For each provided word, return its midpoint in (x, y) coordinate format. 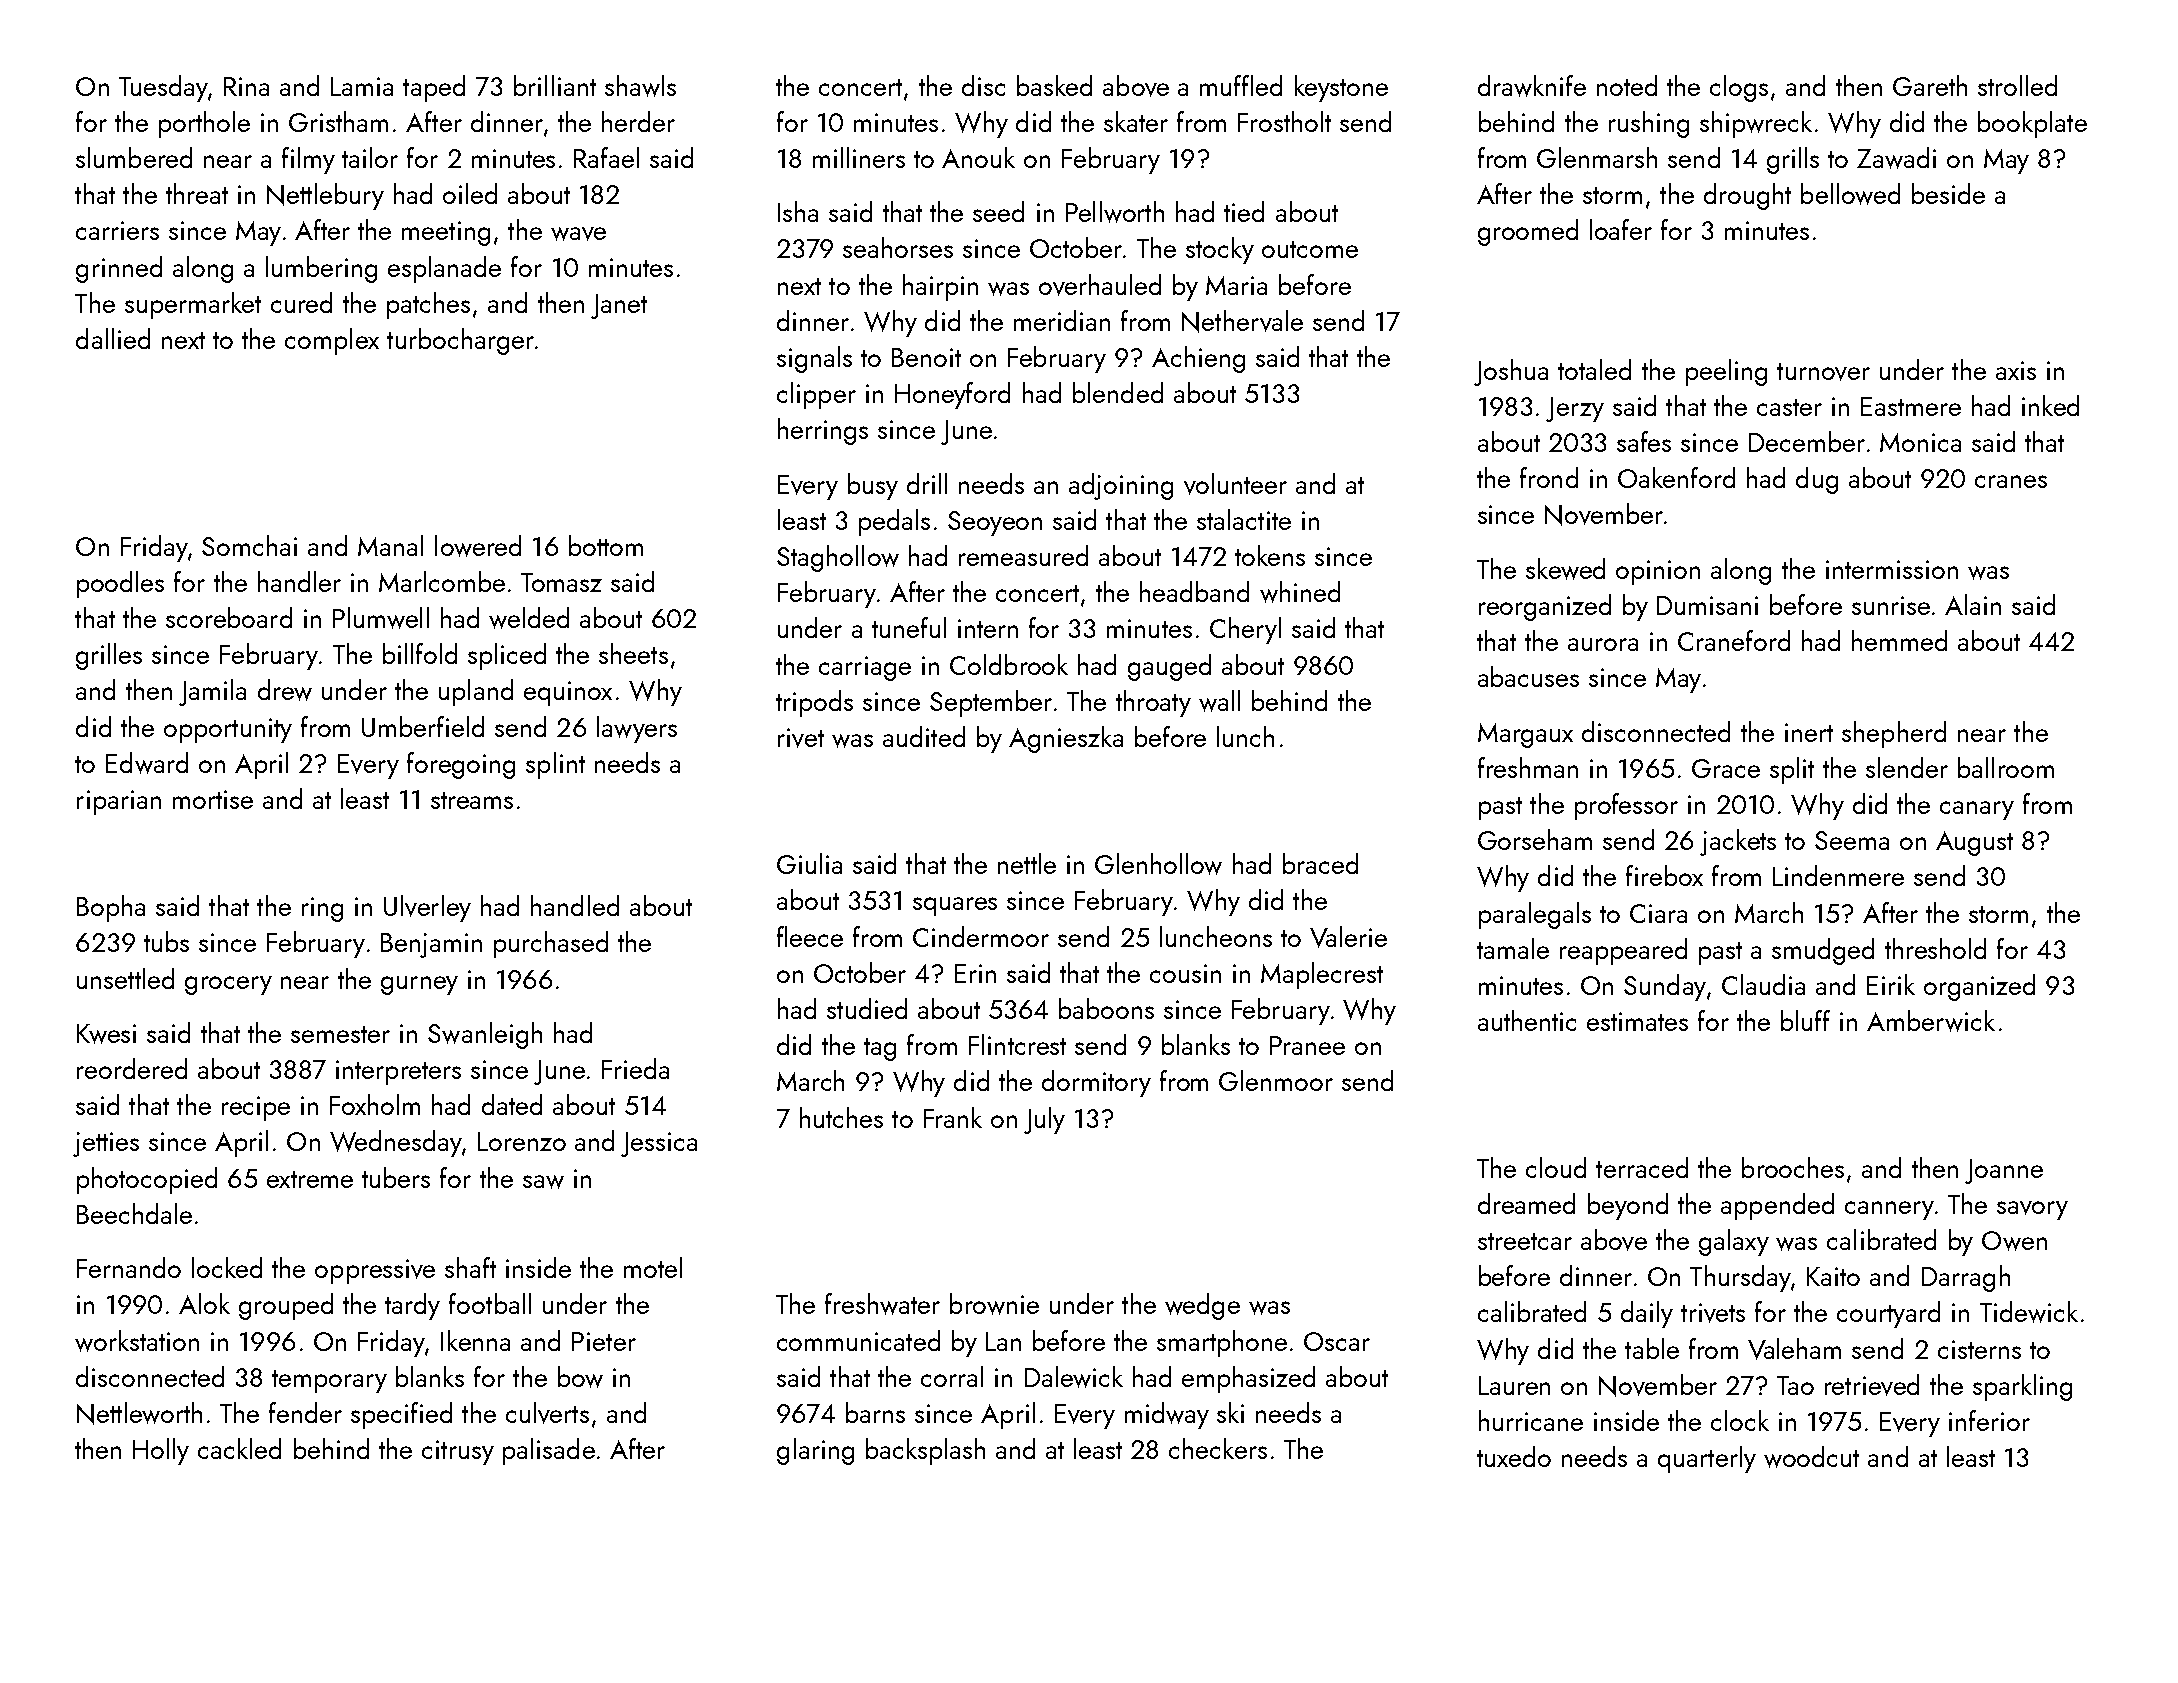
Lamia (362, 86)
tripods (814, 703)
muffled (1241, 85)
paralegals (1535, 915)
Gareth (1930, 85)
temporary (329, 1381)
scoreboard (229, 617)
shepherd (1894, 734)
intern (988, 628)
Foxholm (375, 1104)
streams (472, 800)
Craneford (1734, 640)
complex (332, 341)
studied (867, 1008)
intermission (1892, 569)
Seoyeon (995, 523)
